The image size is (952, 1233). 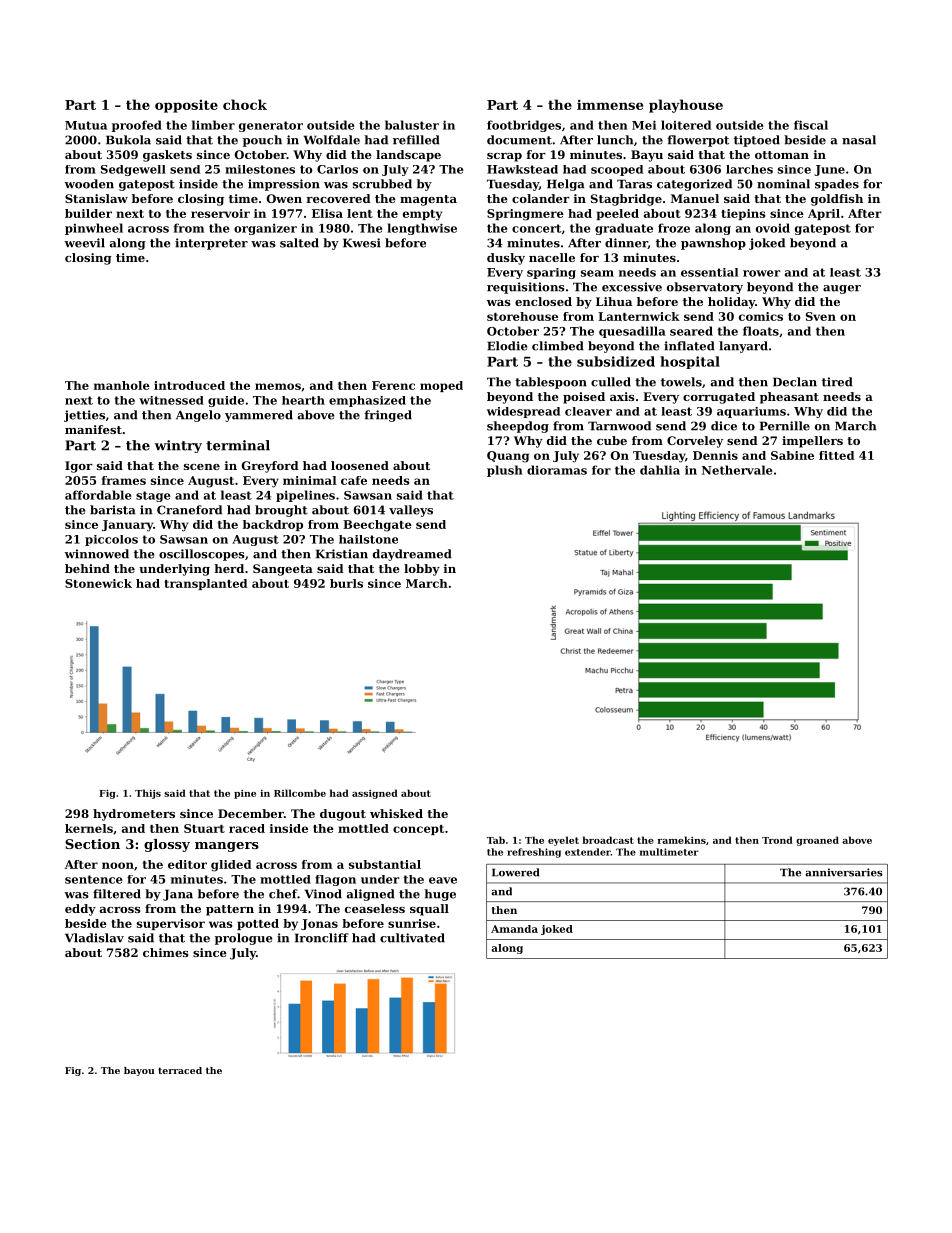 I want to click on seared, so click(x=691, y=331).
